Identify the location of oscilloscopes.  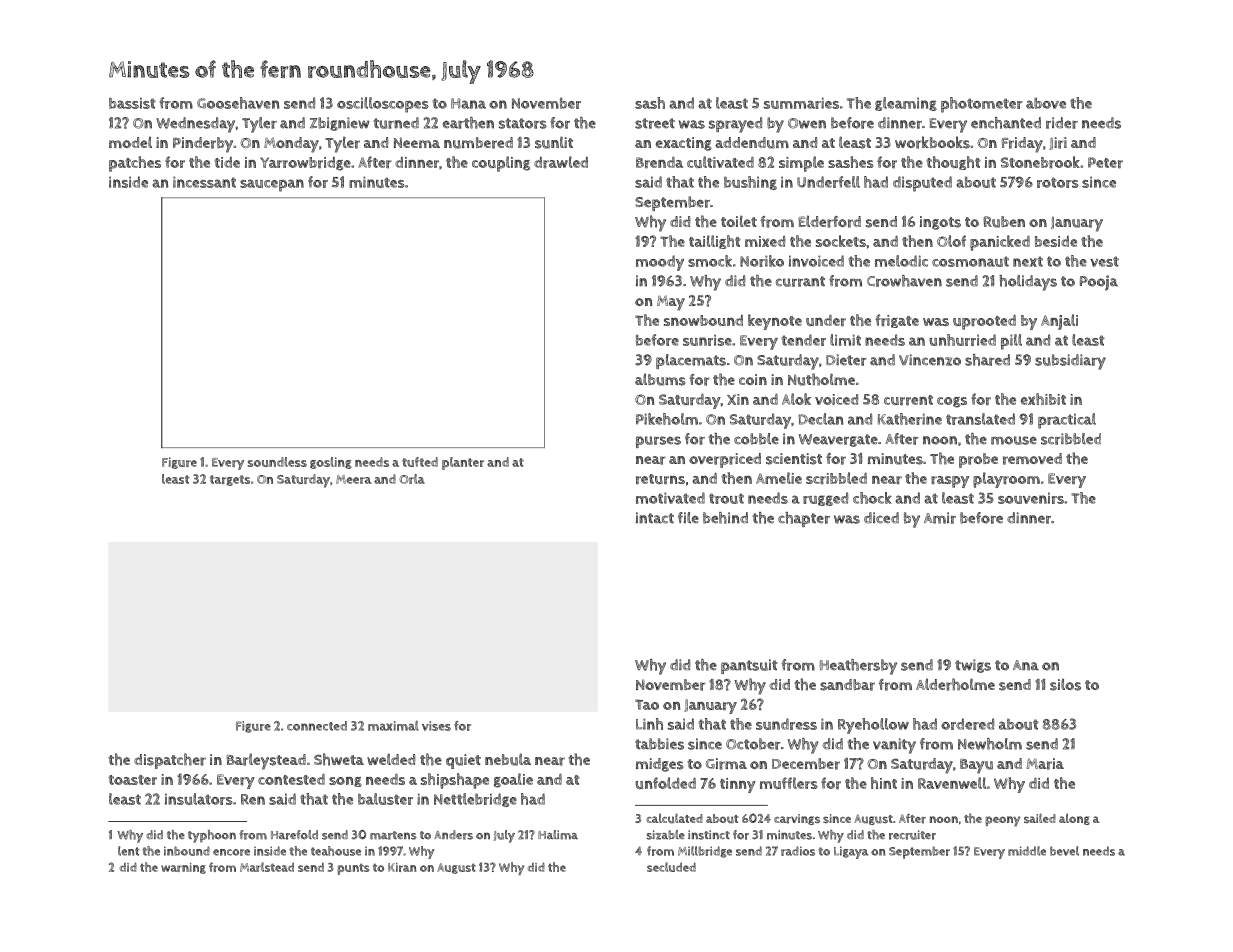
(383, 105).
